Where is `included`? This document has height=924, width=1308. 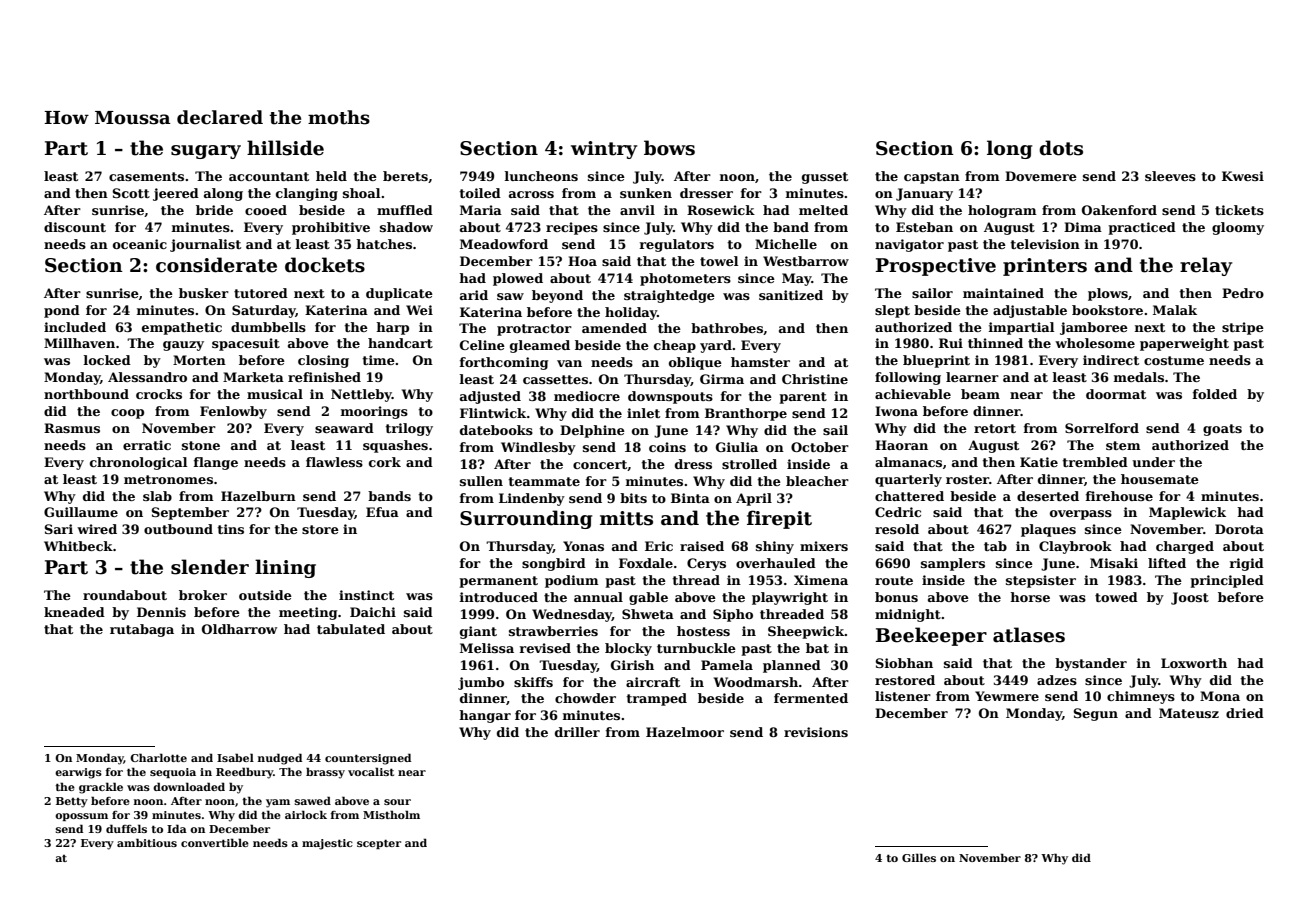 included is located at coordinates (75, 327).
